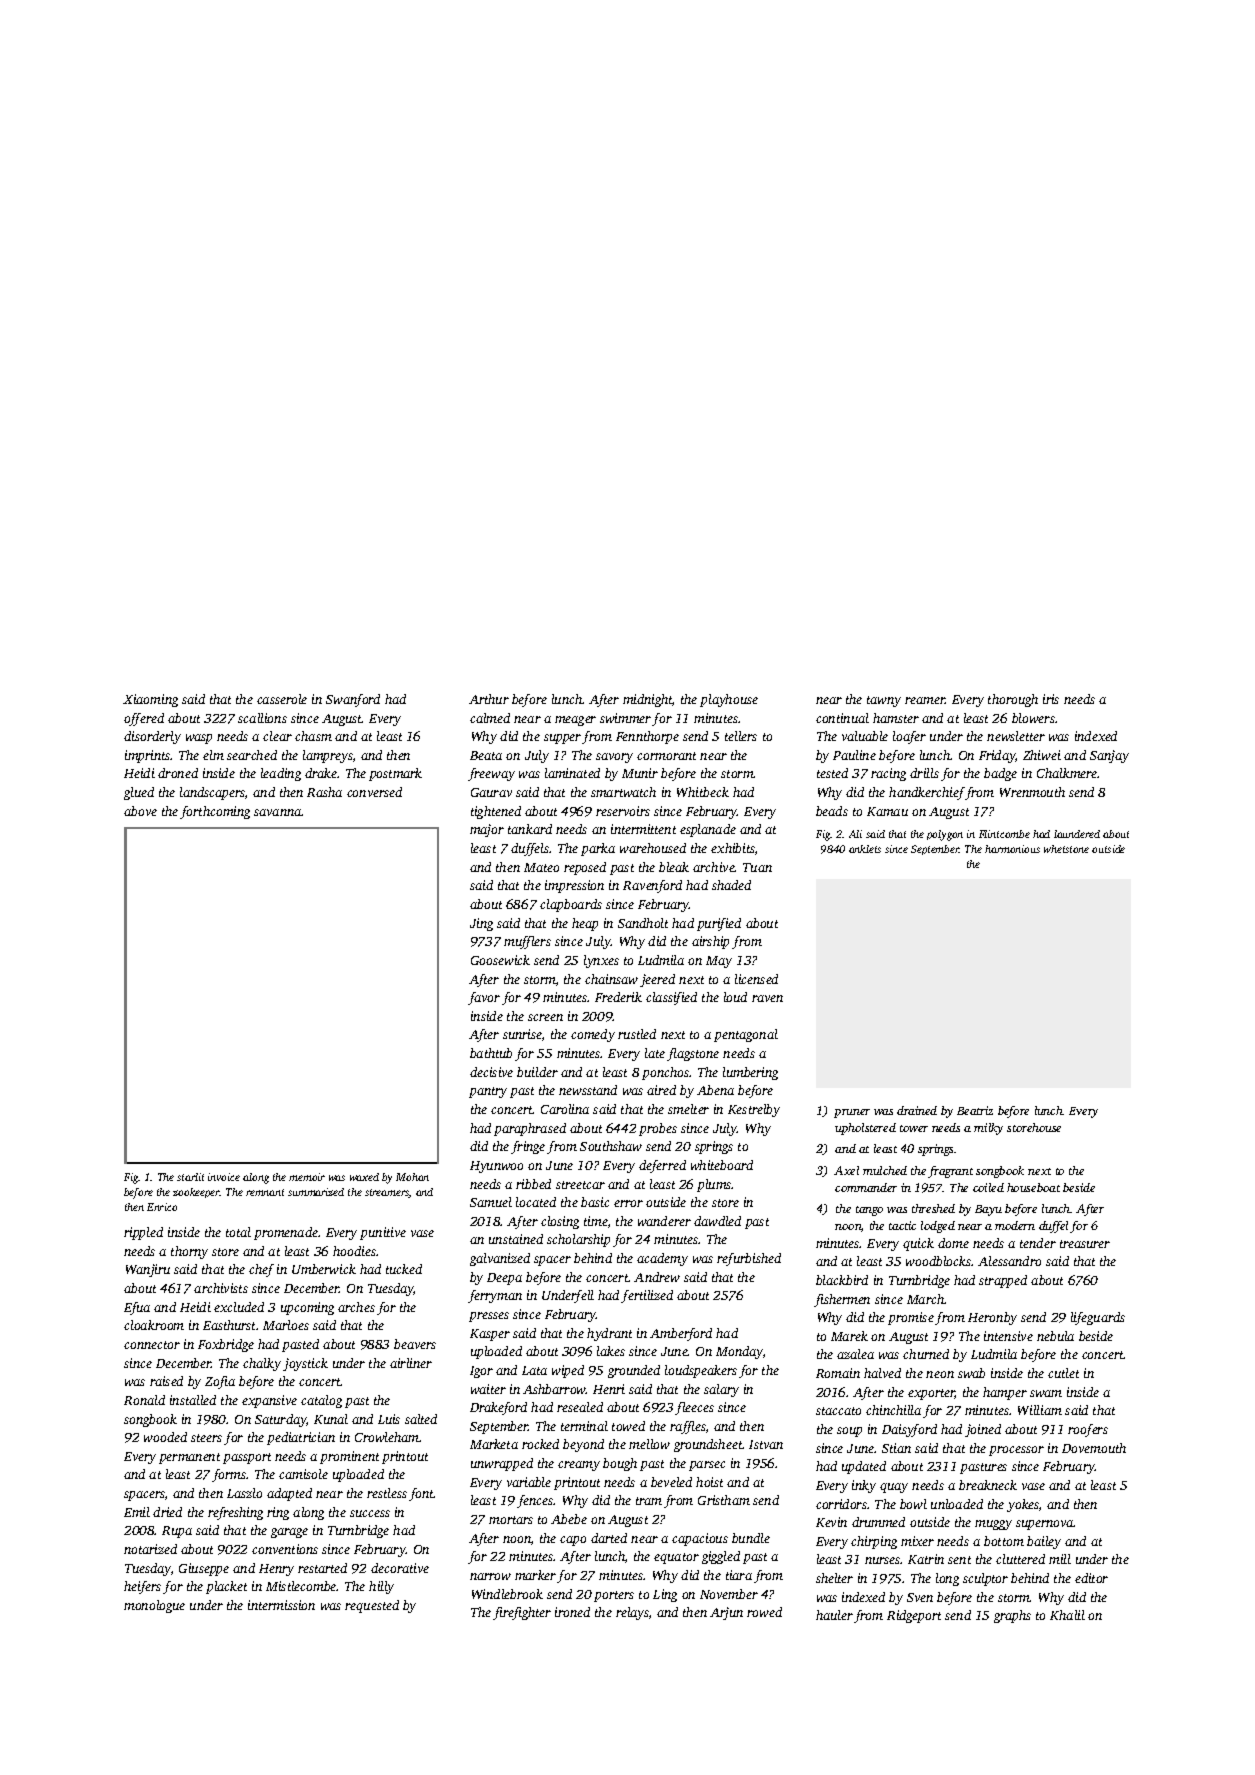 The image size is (1255, 1775). Describe the element at coordinates (140, 811) in the screenshot. I see `above` at that location.
